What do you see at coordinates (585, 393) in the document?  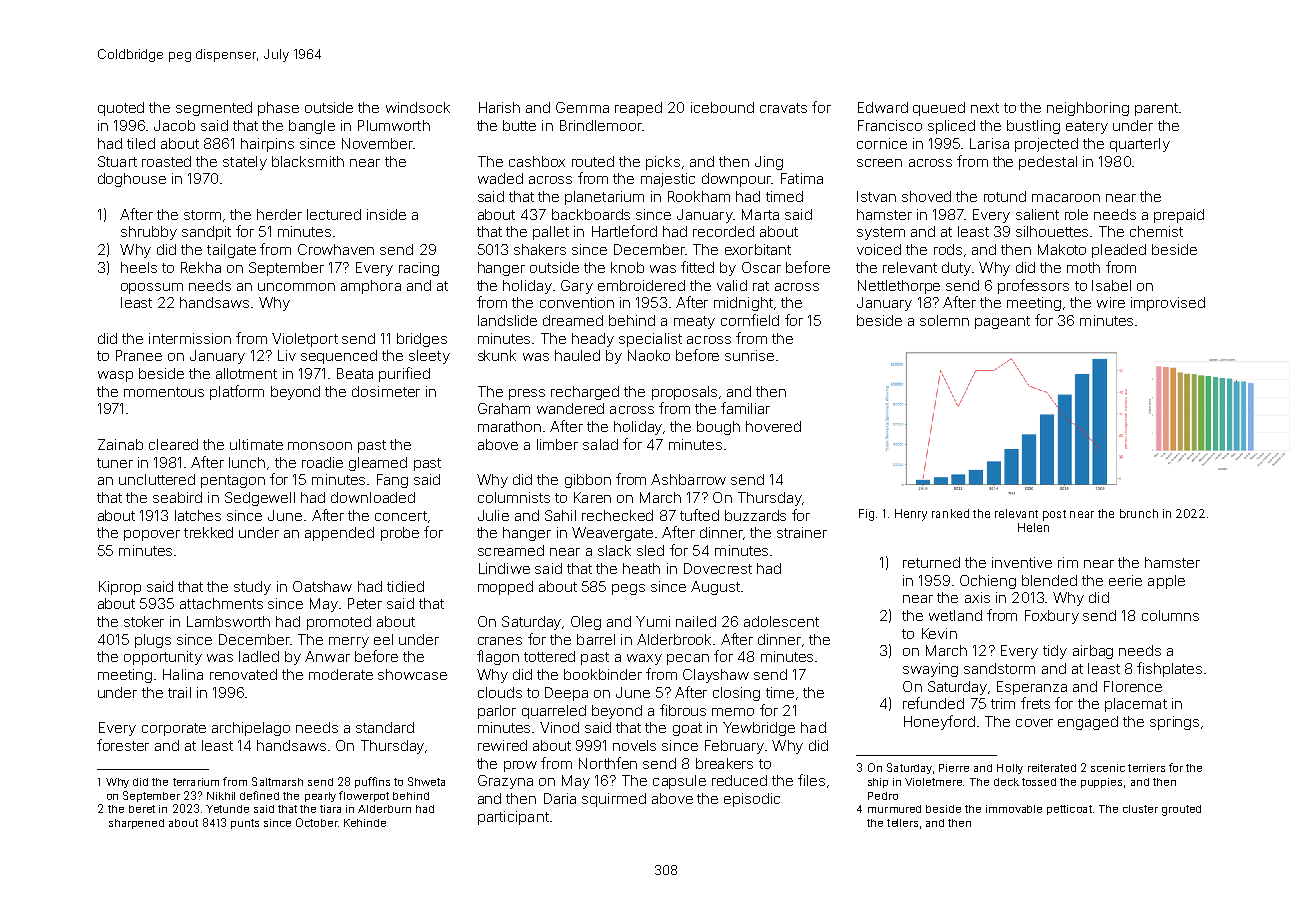 I see `recharged` at bounding box center [585, 393].
